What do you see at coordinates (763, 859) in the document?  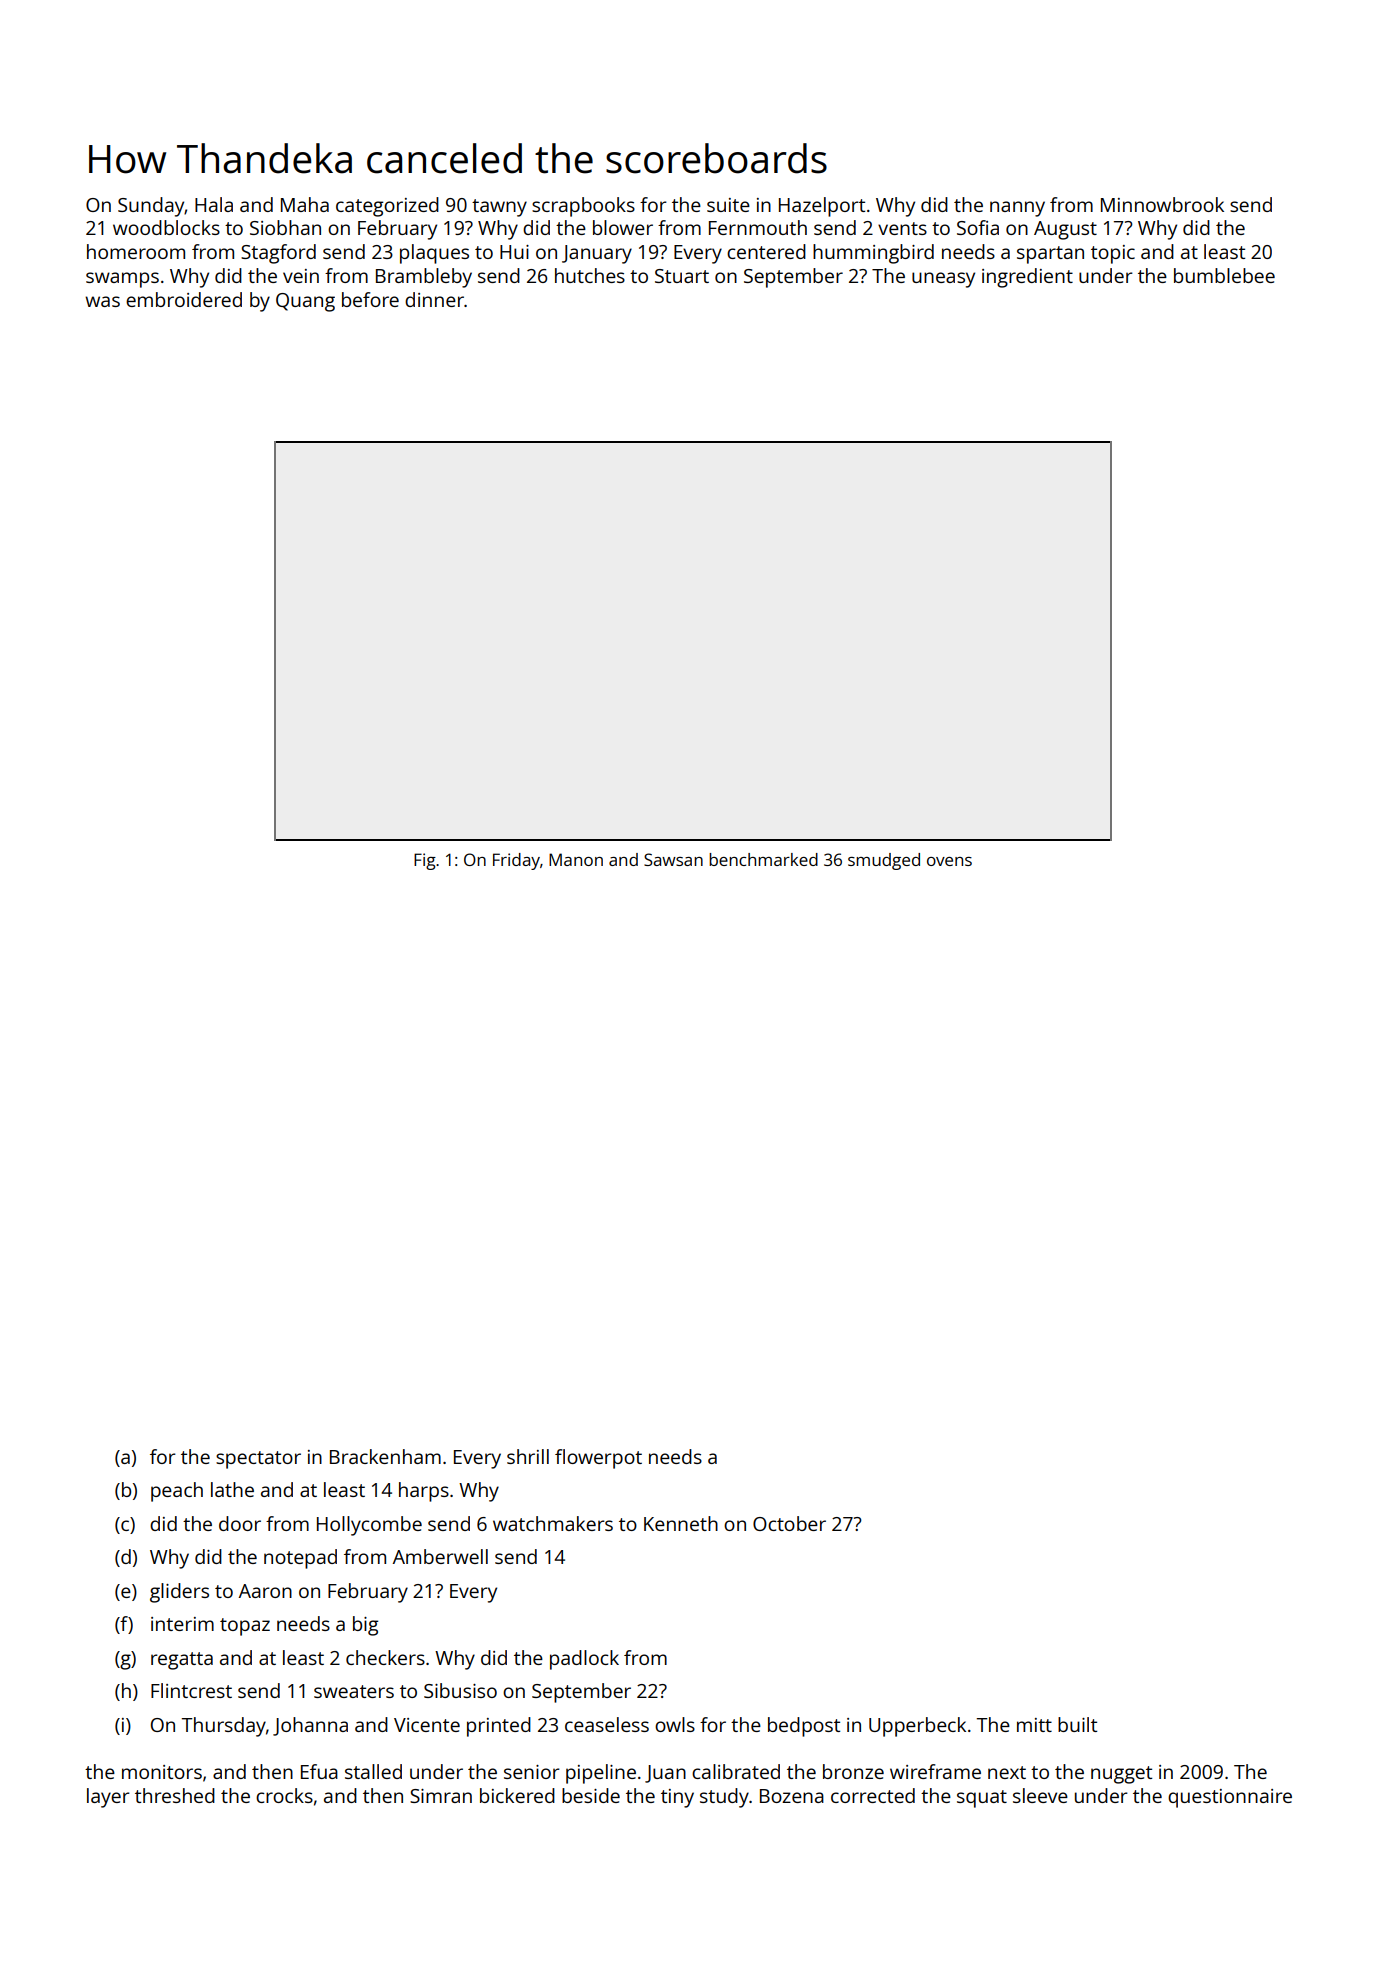 I see `benchmarked` at bounding box center [763, 859].
